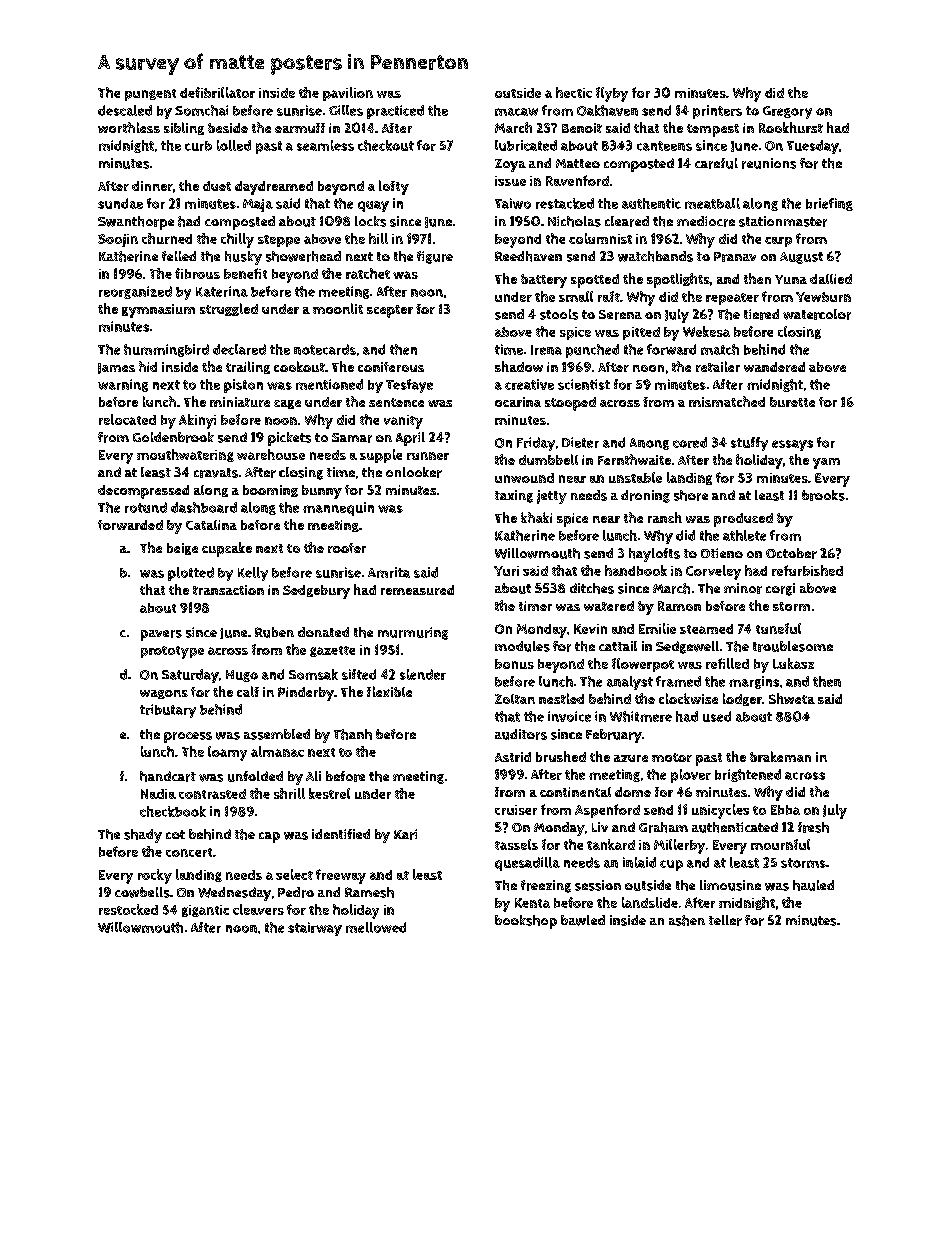 This screenshot has height=1233, width=952. What do you see at coordinates (152, 186) in the screenshot?
I see `dinner` at bounding box center [152, 186].
